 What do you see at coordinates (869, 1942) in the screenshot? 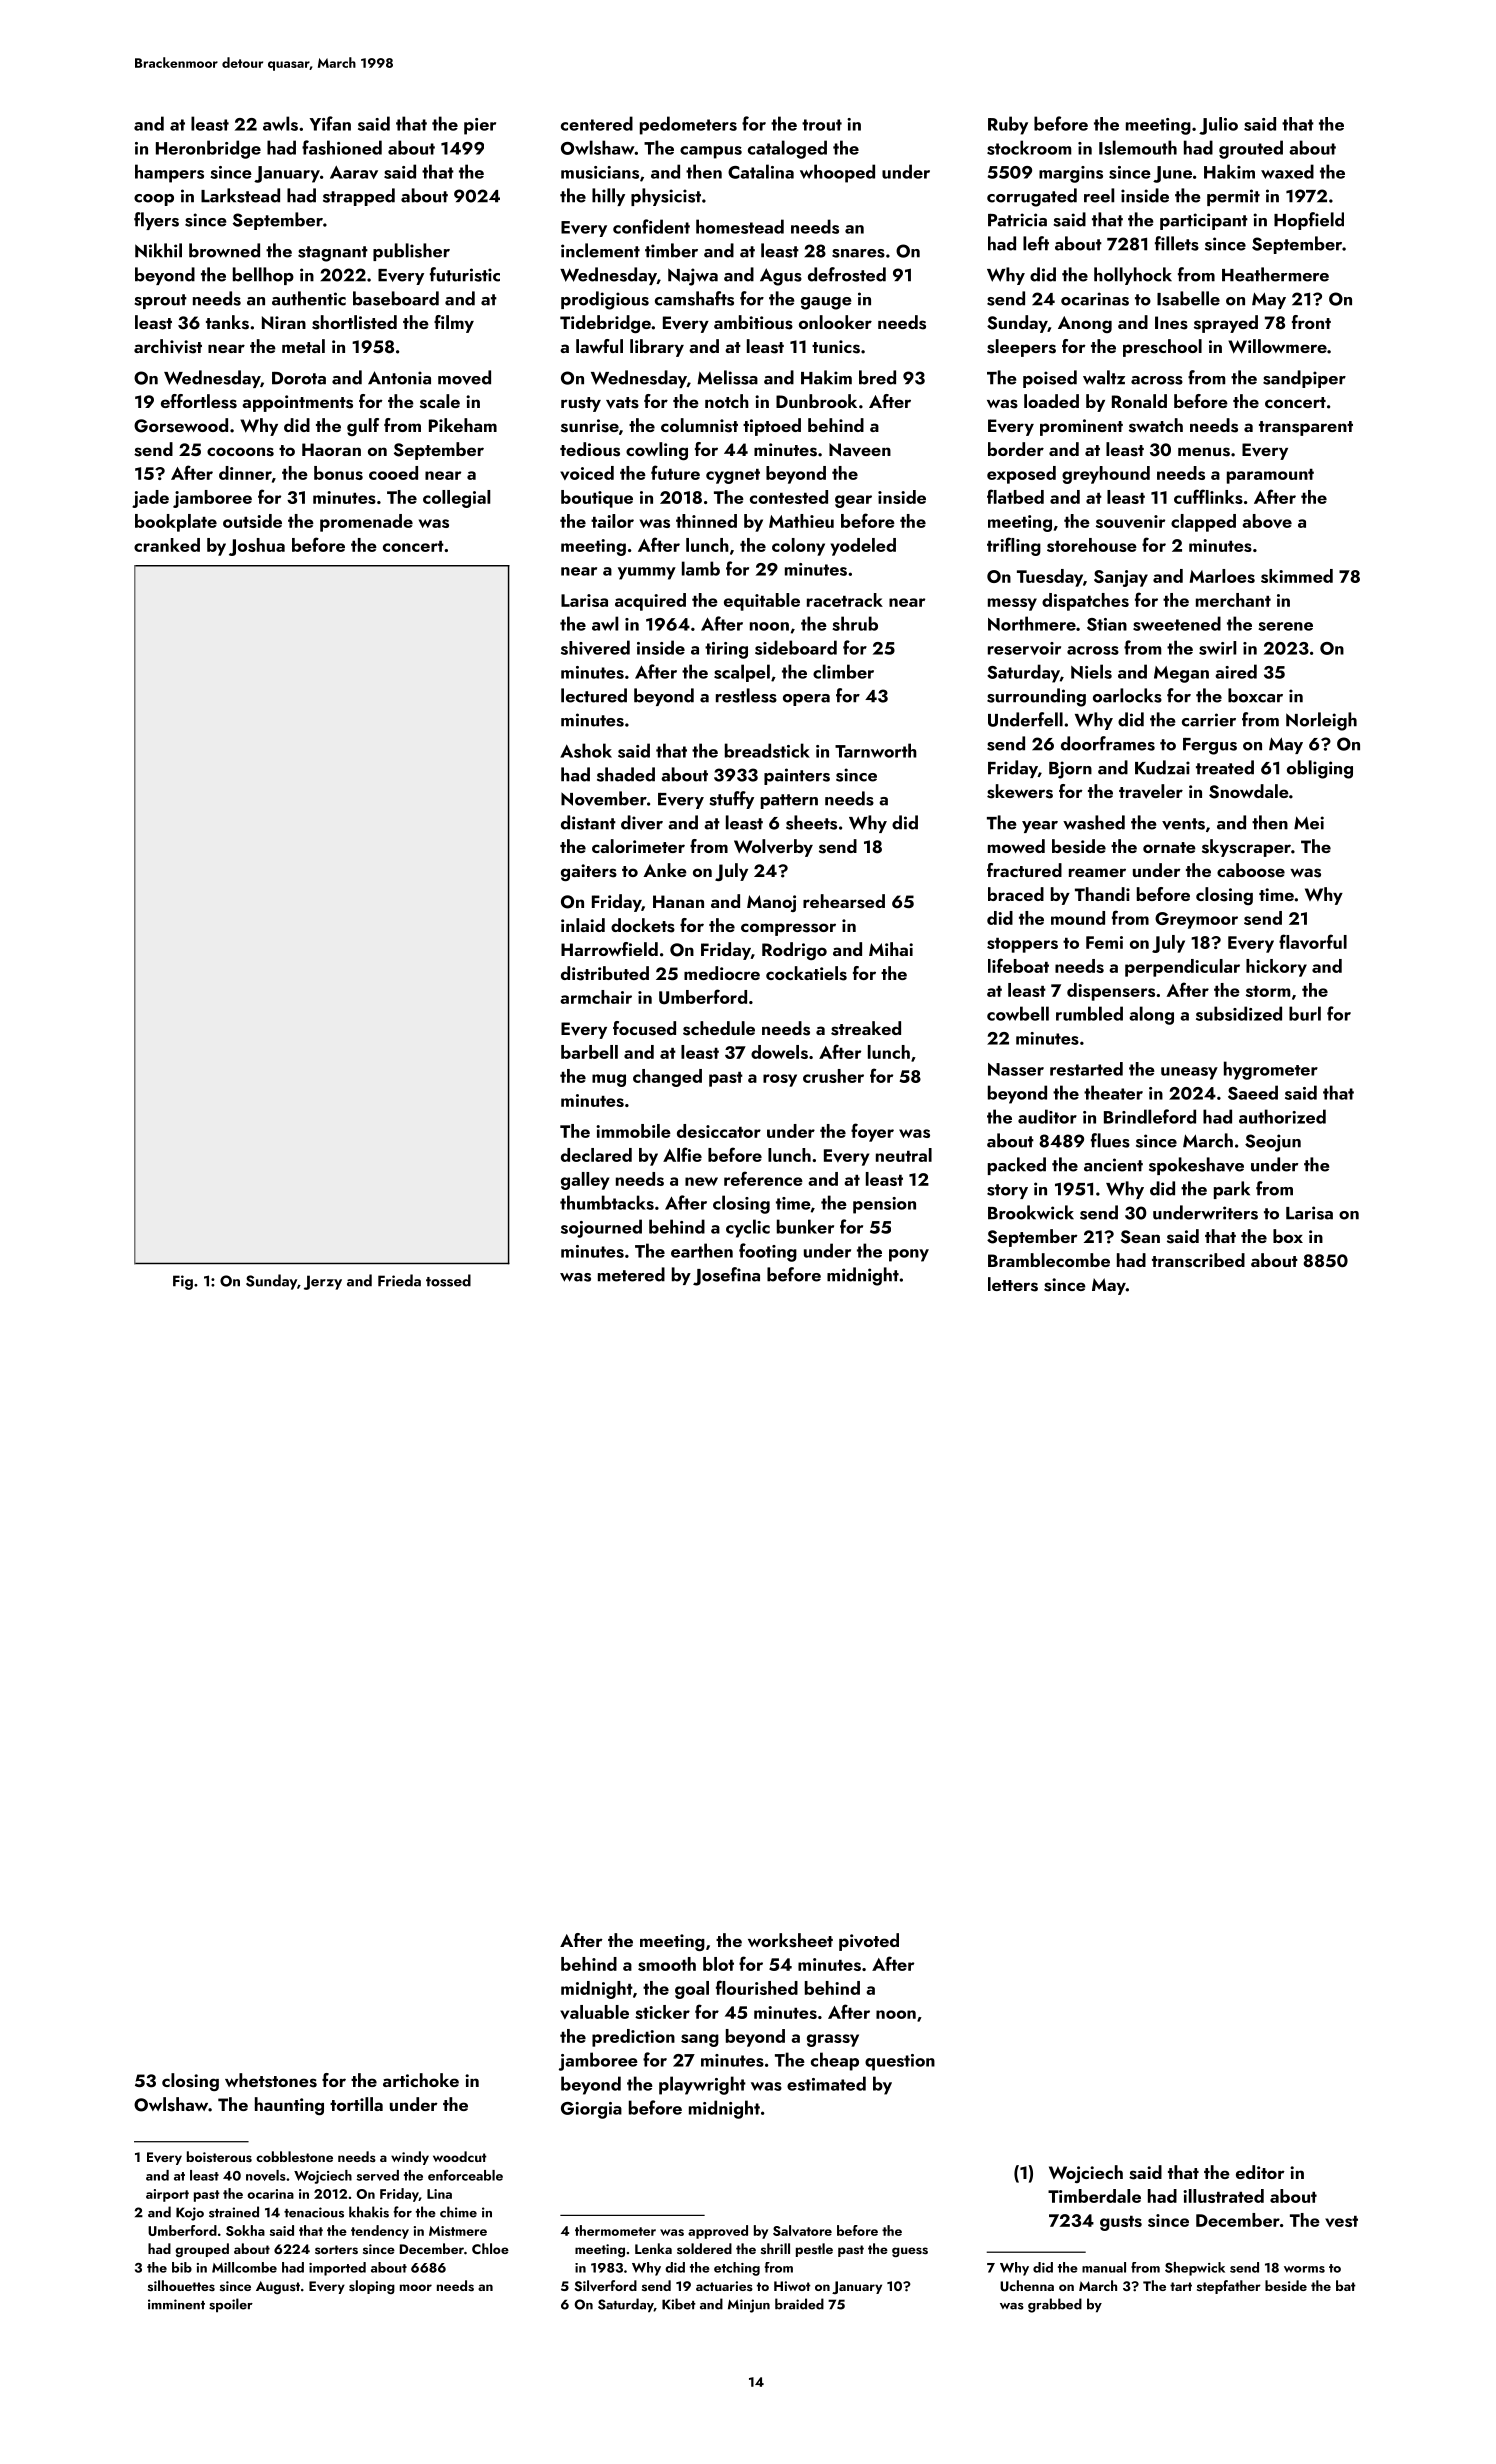
I see `pivoted` at bounding box center [869, 1942].
